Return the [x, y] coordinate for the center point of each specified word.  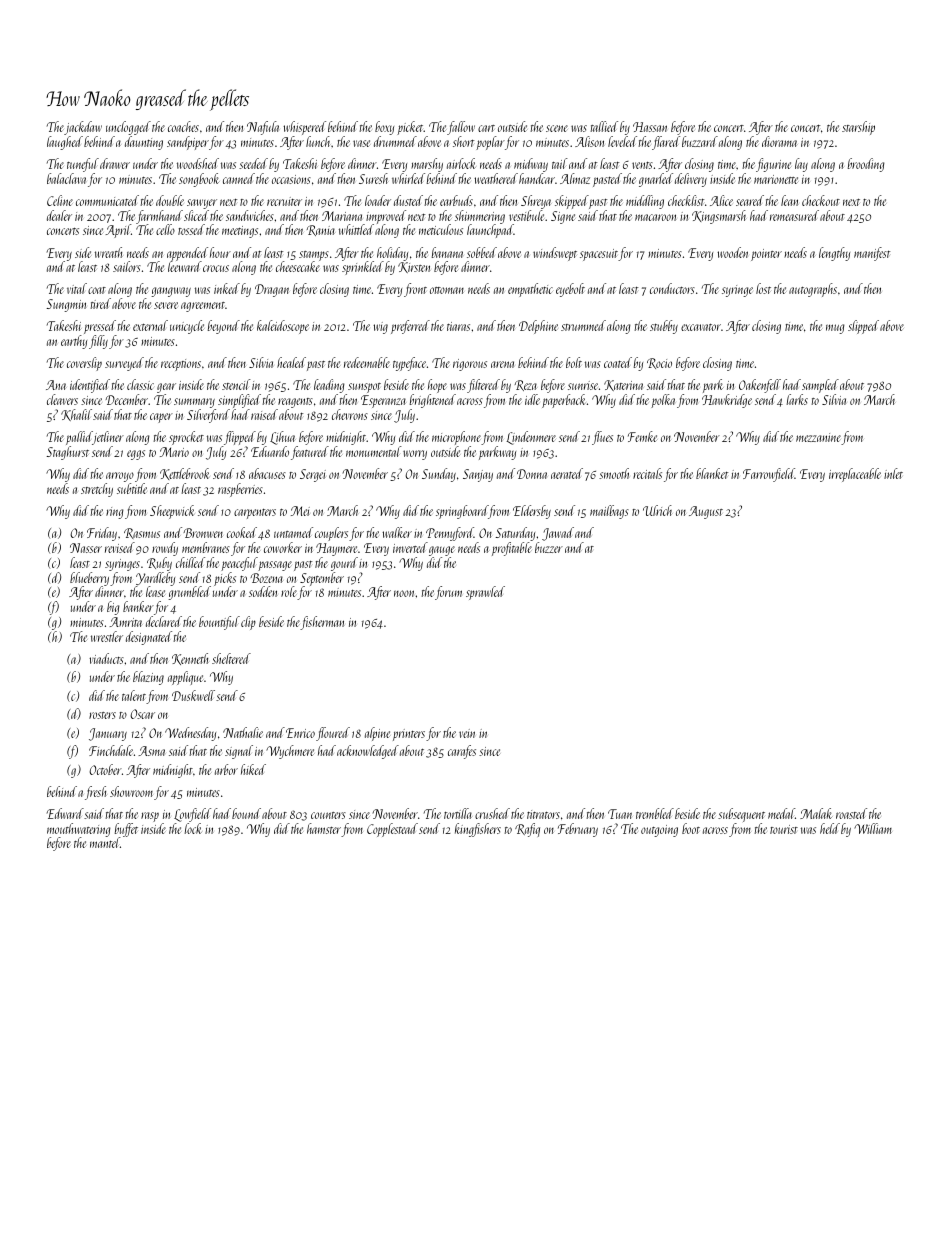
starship [858, 128]
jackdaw [83, 128]
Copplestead [392, 830]
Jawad [558, 534]
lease [155, 591]
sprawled [485, 593]
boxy [384, 128]
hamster [324, 828]
